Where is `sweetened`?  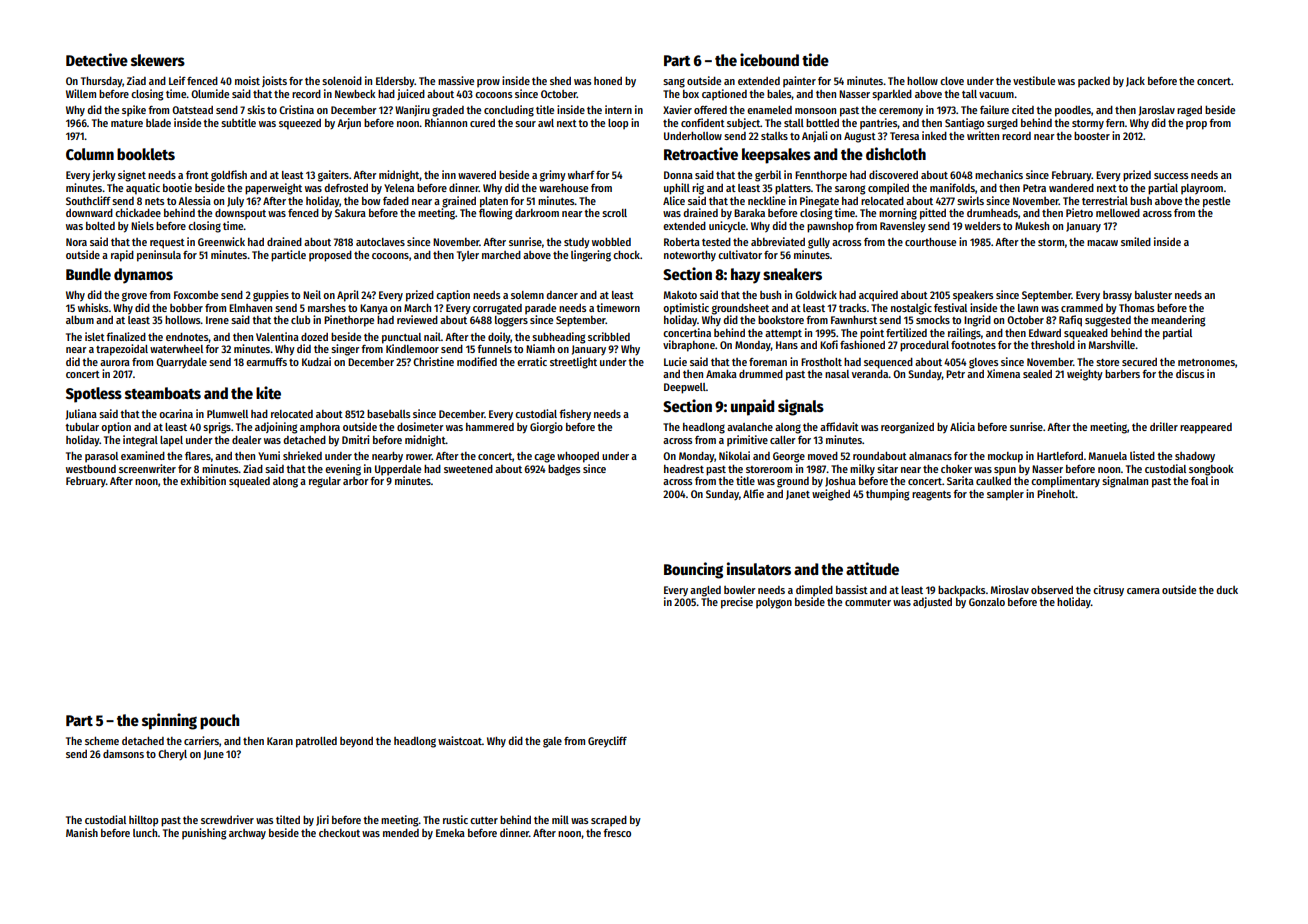
sweetened is located at coordinates (468, 469).
